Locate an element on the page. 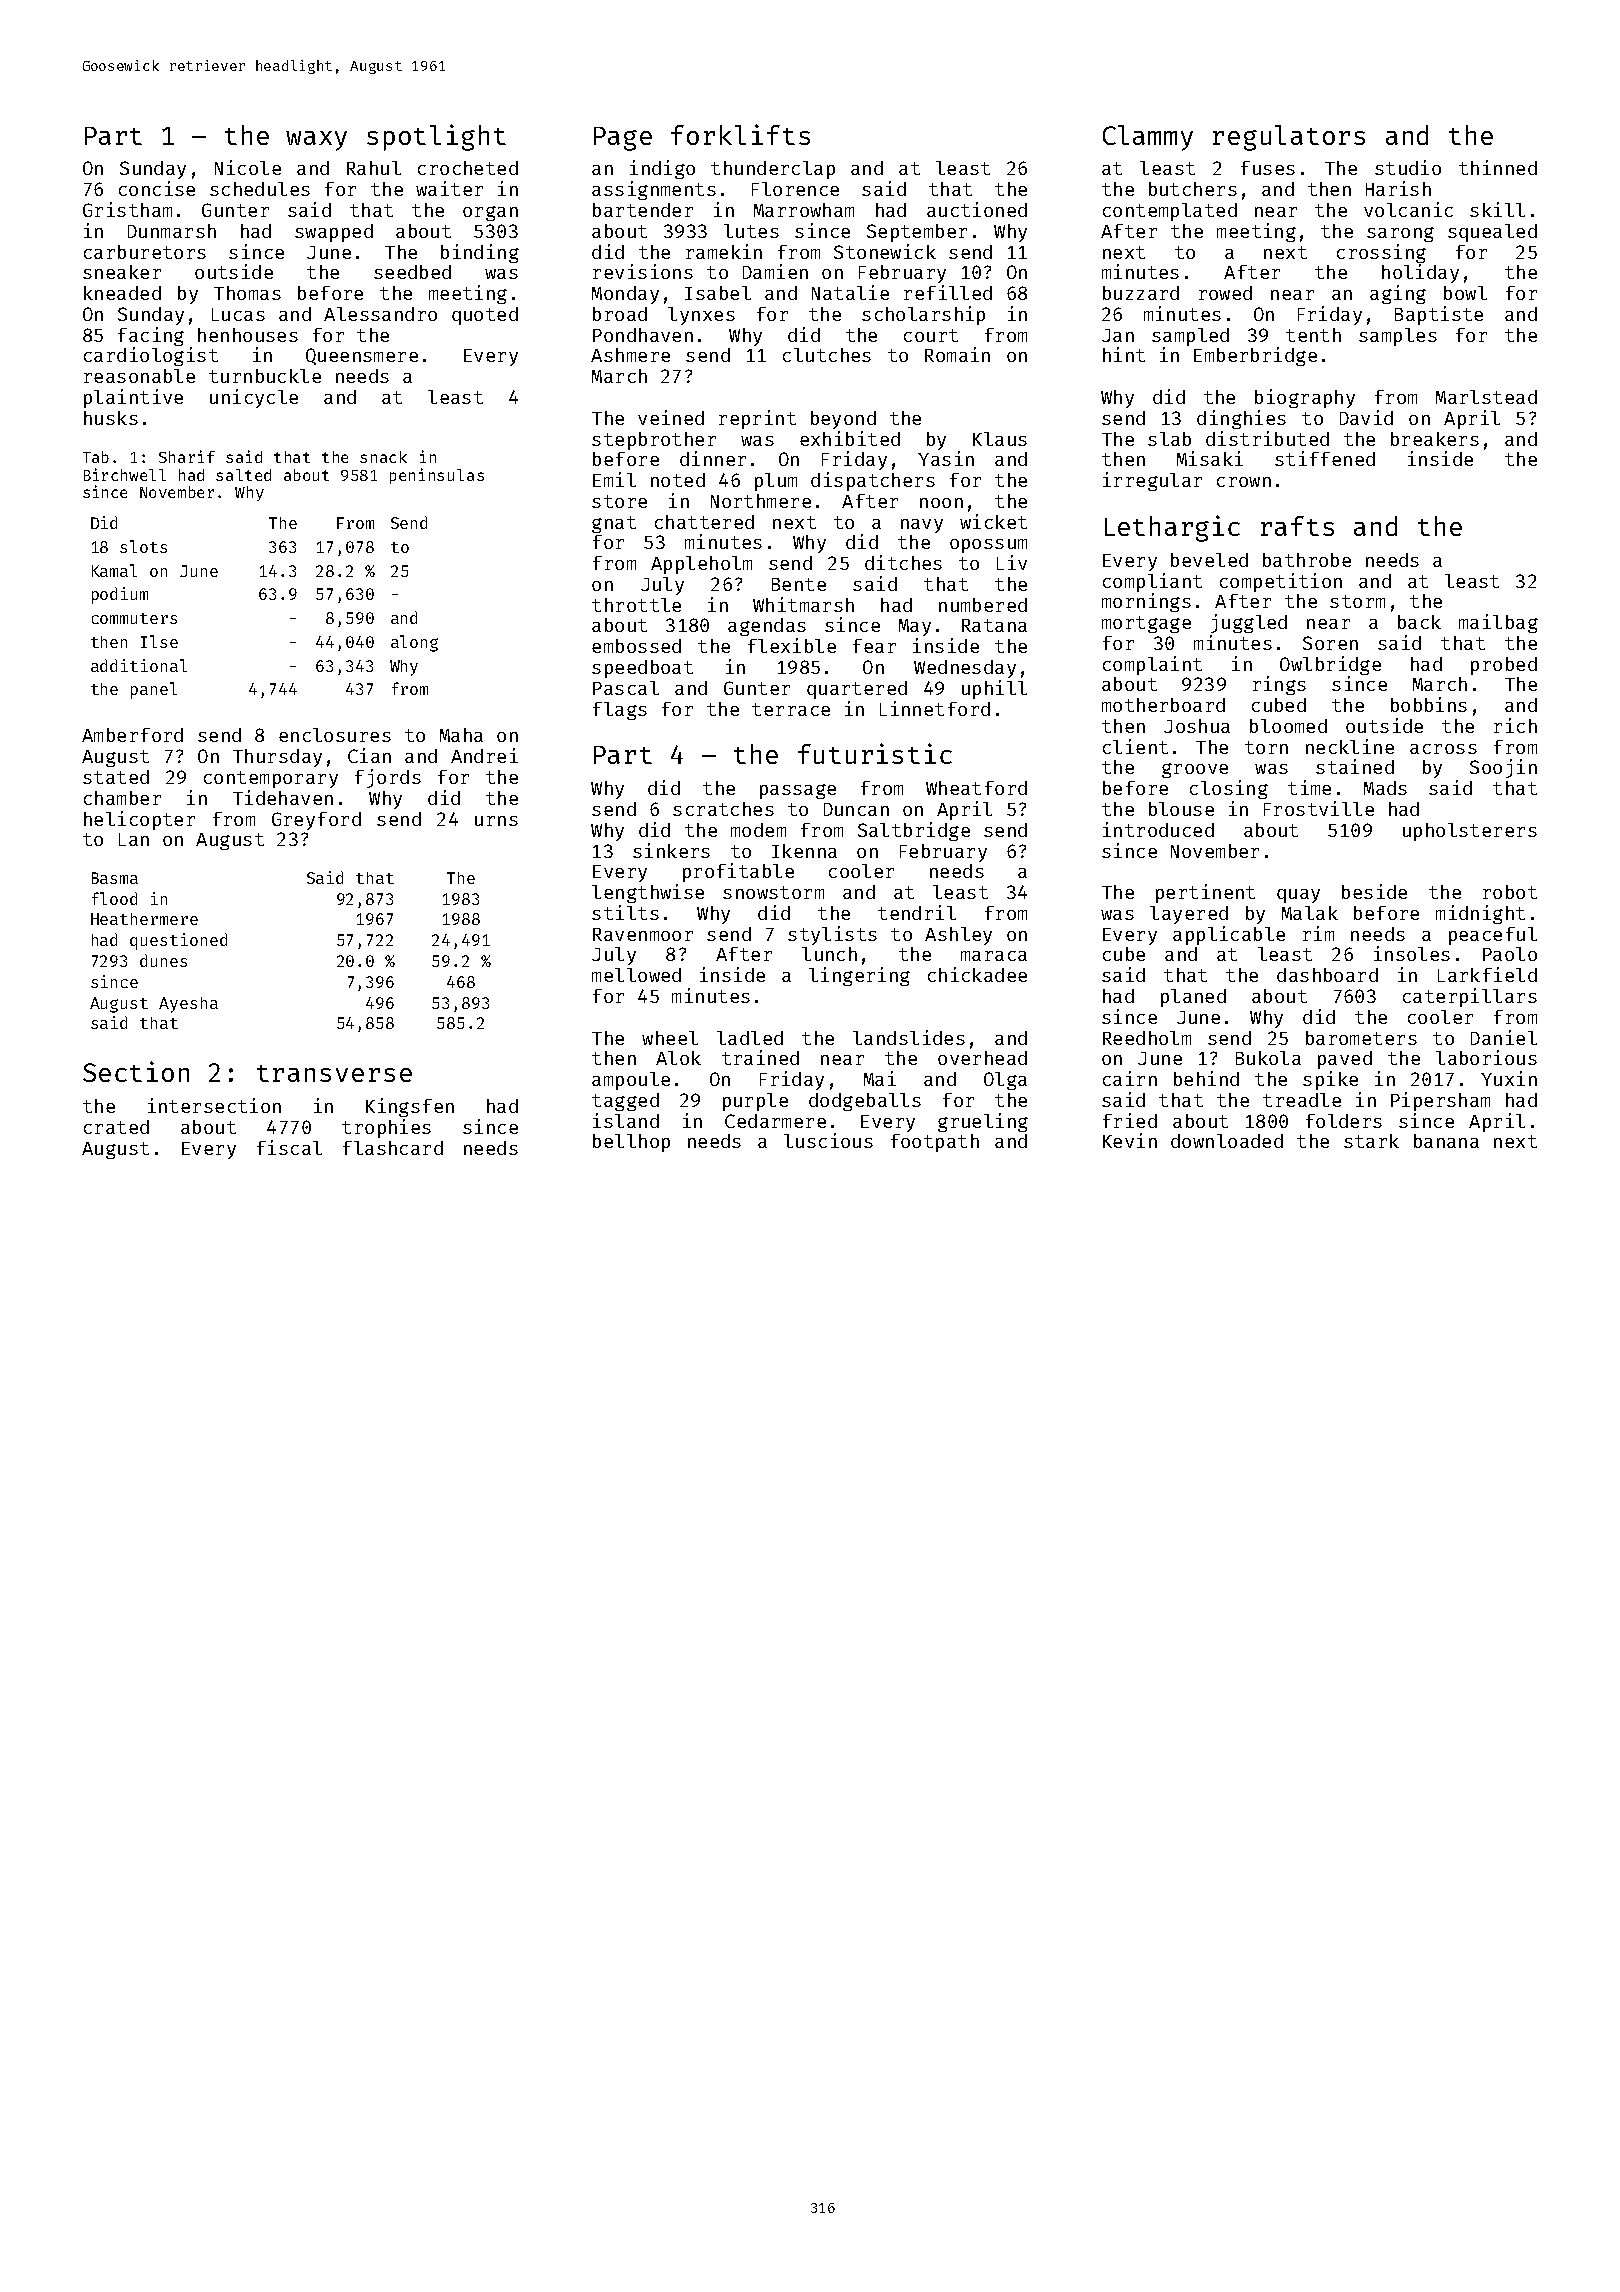 The width and height of the document is (1620, 2292). midnight is located at coordinates (1480, 914).
